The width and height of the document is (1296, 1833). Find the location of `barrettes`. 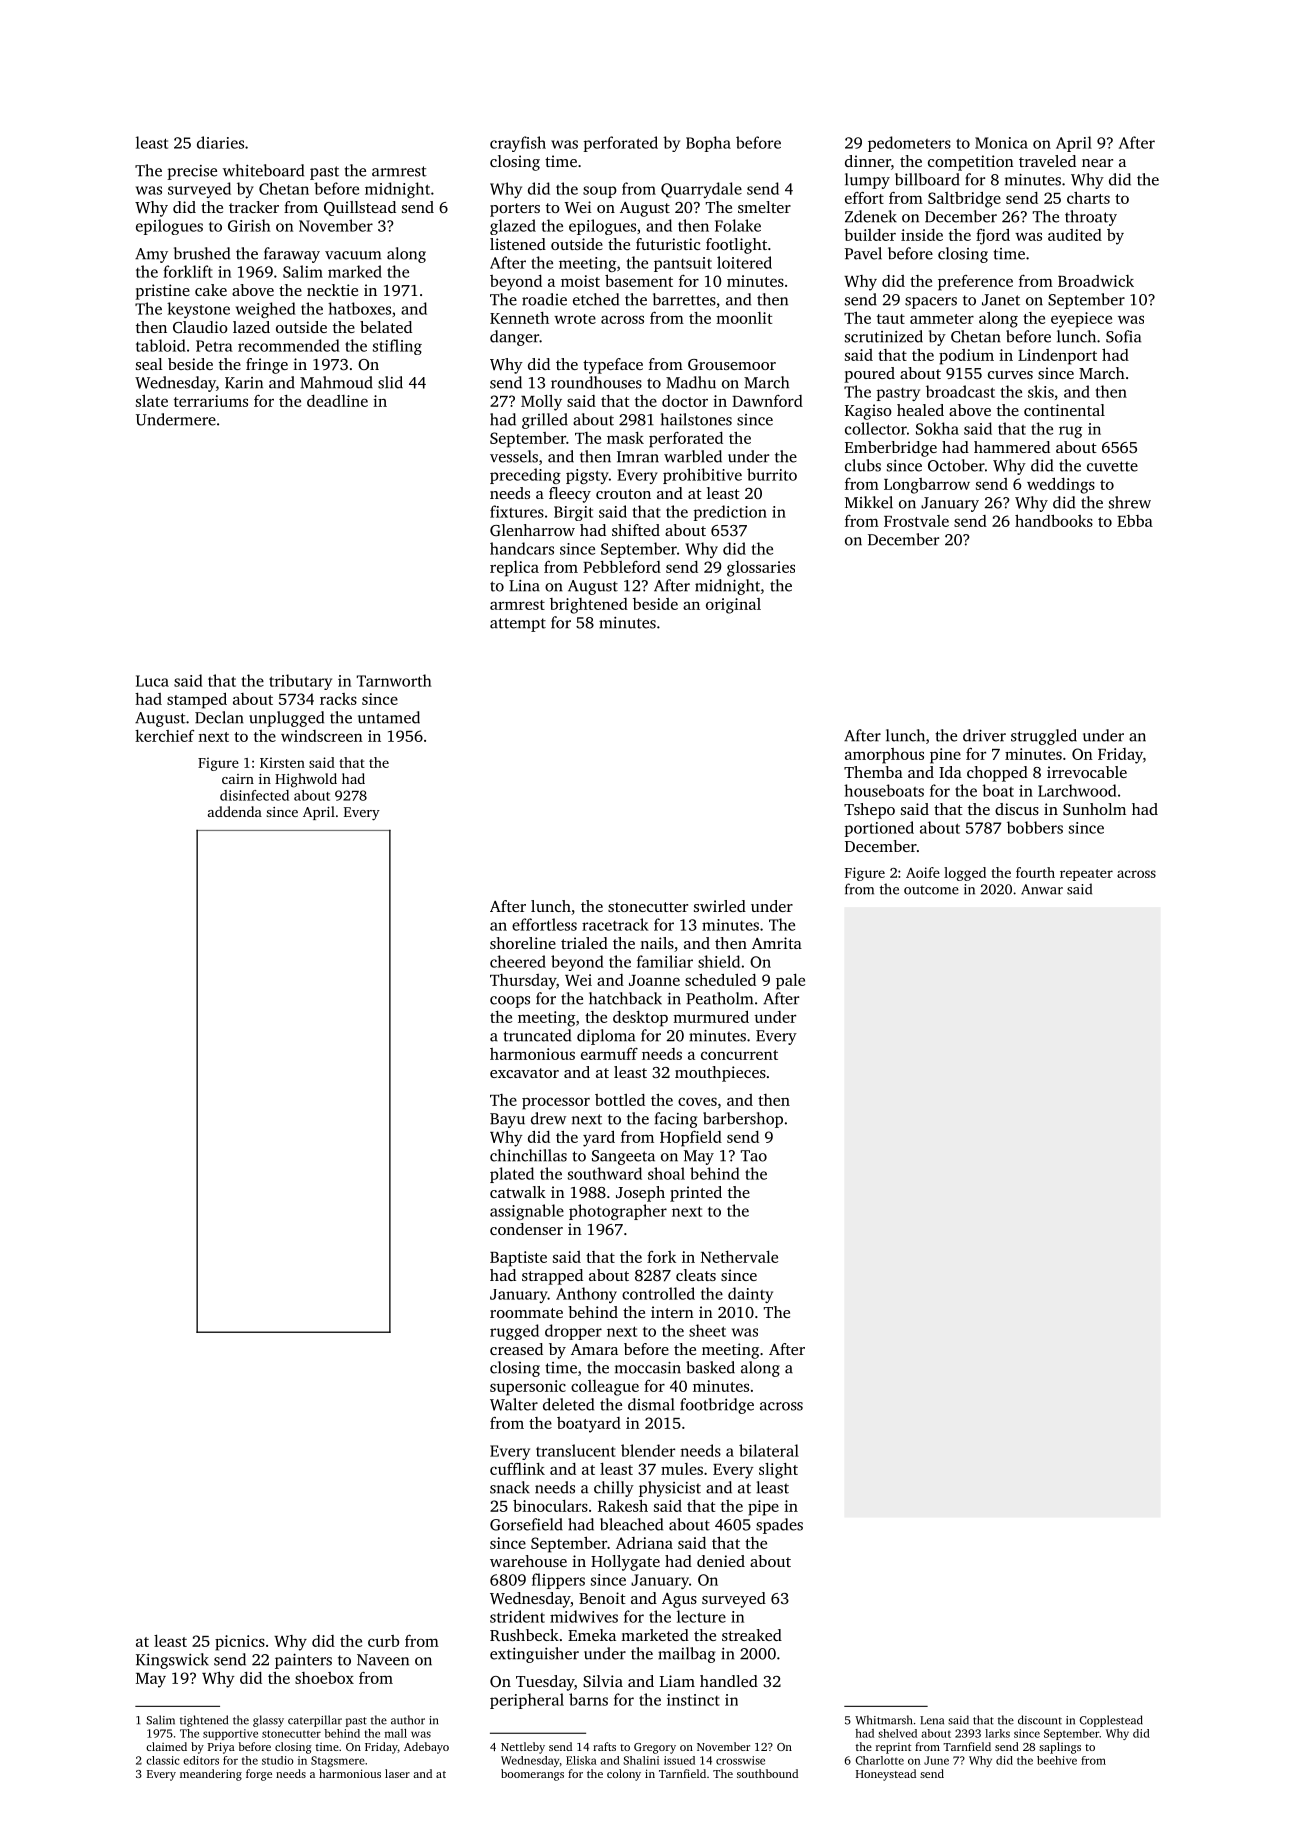

barrettes is located at coordinates (684, 299).
